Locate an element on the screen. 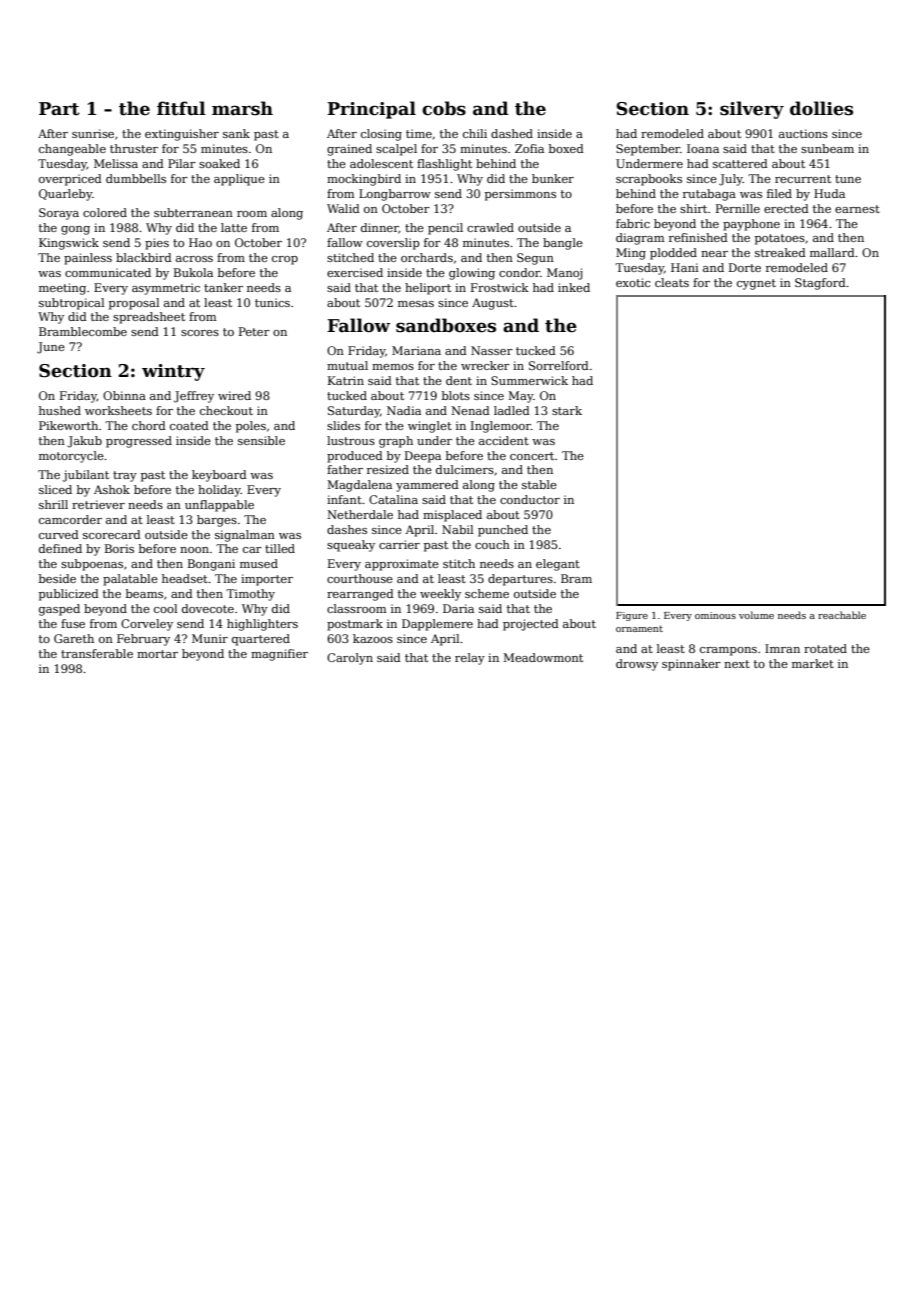 This screenshot has height=1308, width=924. bangle is located at coordinates (563, 244).
